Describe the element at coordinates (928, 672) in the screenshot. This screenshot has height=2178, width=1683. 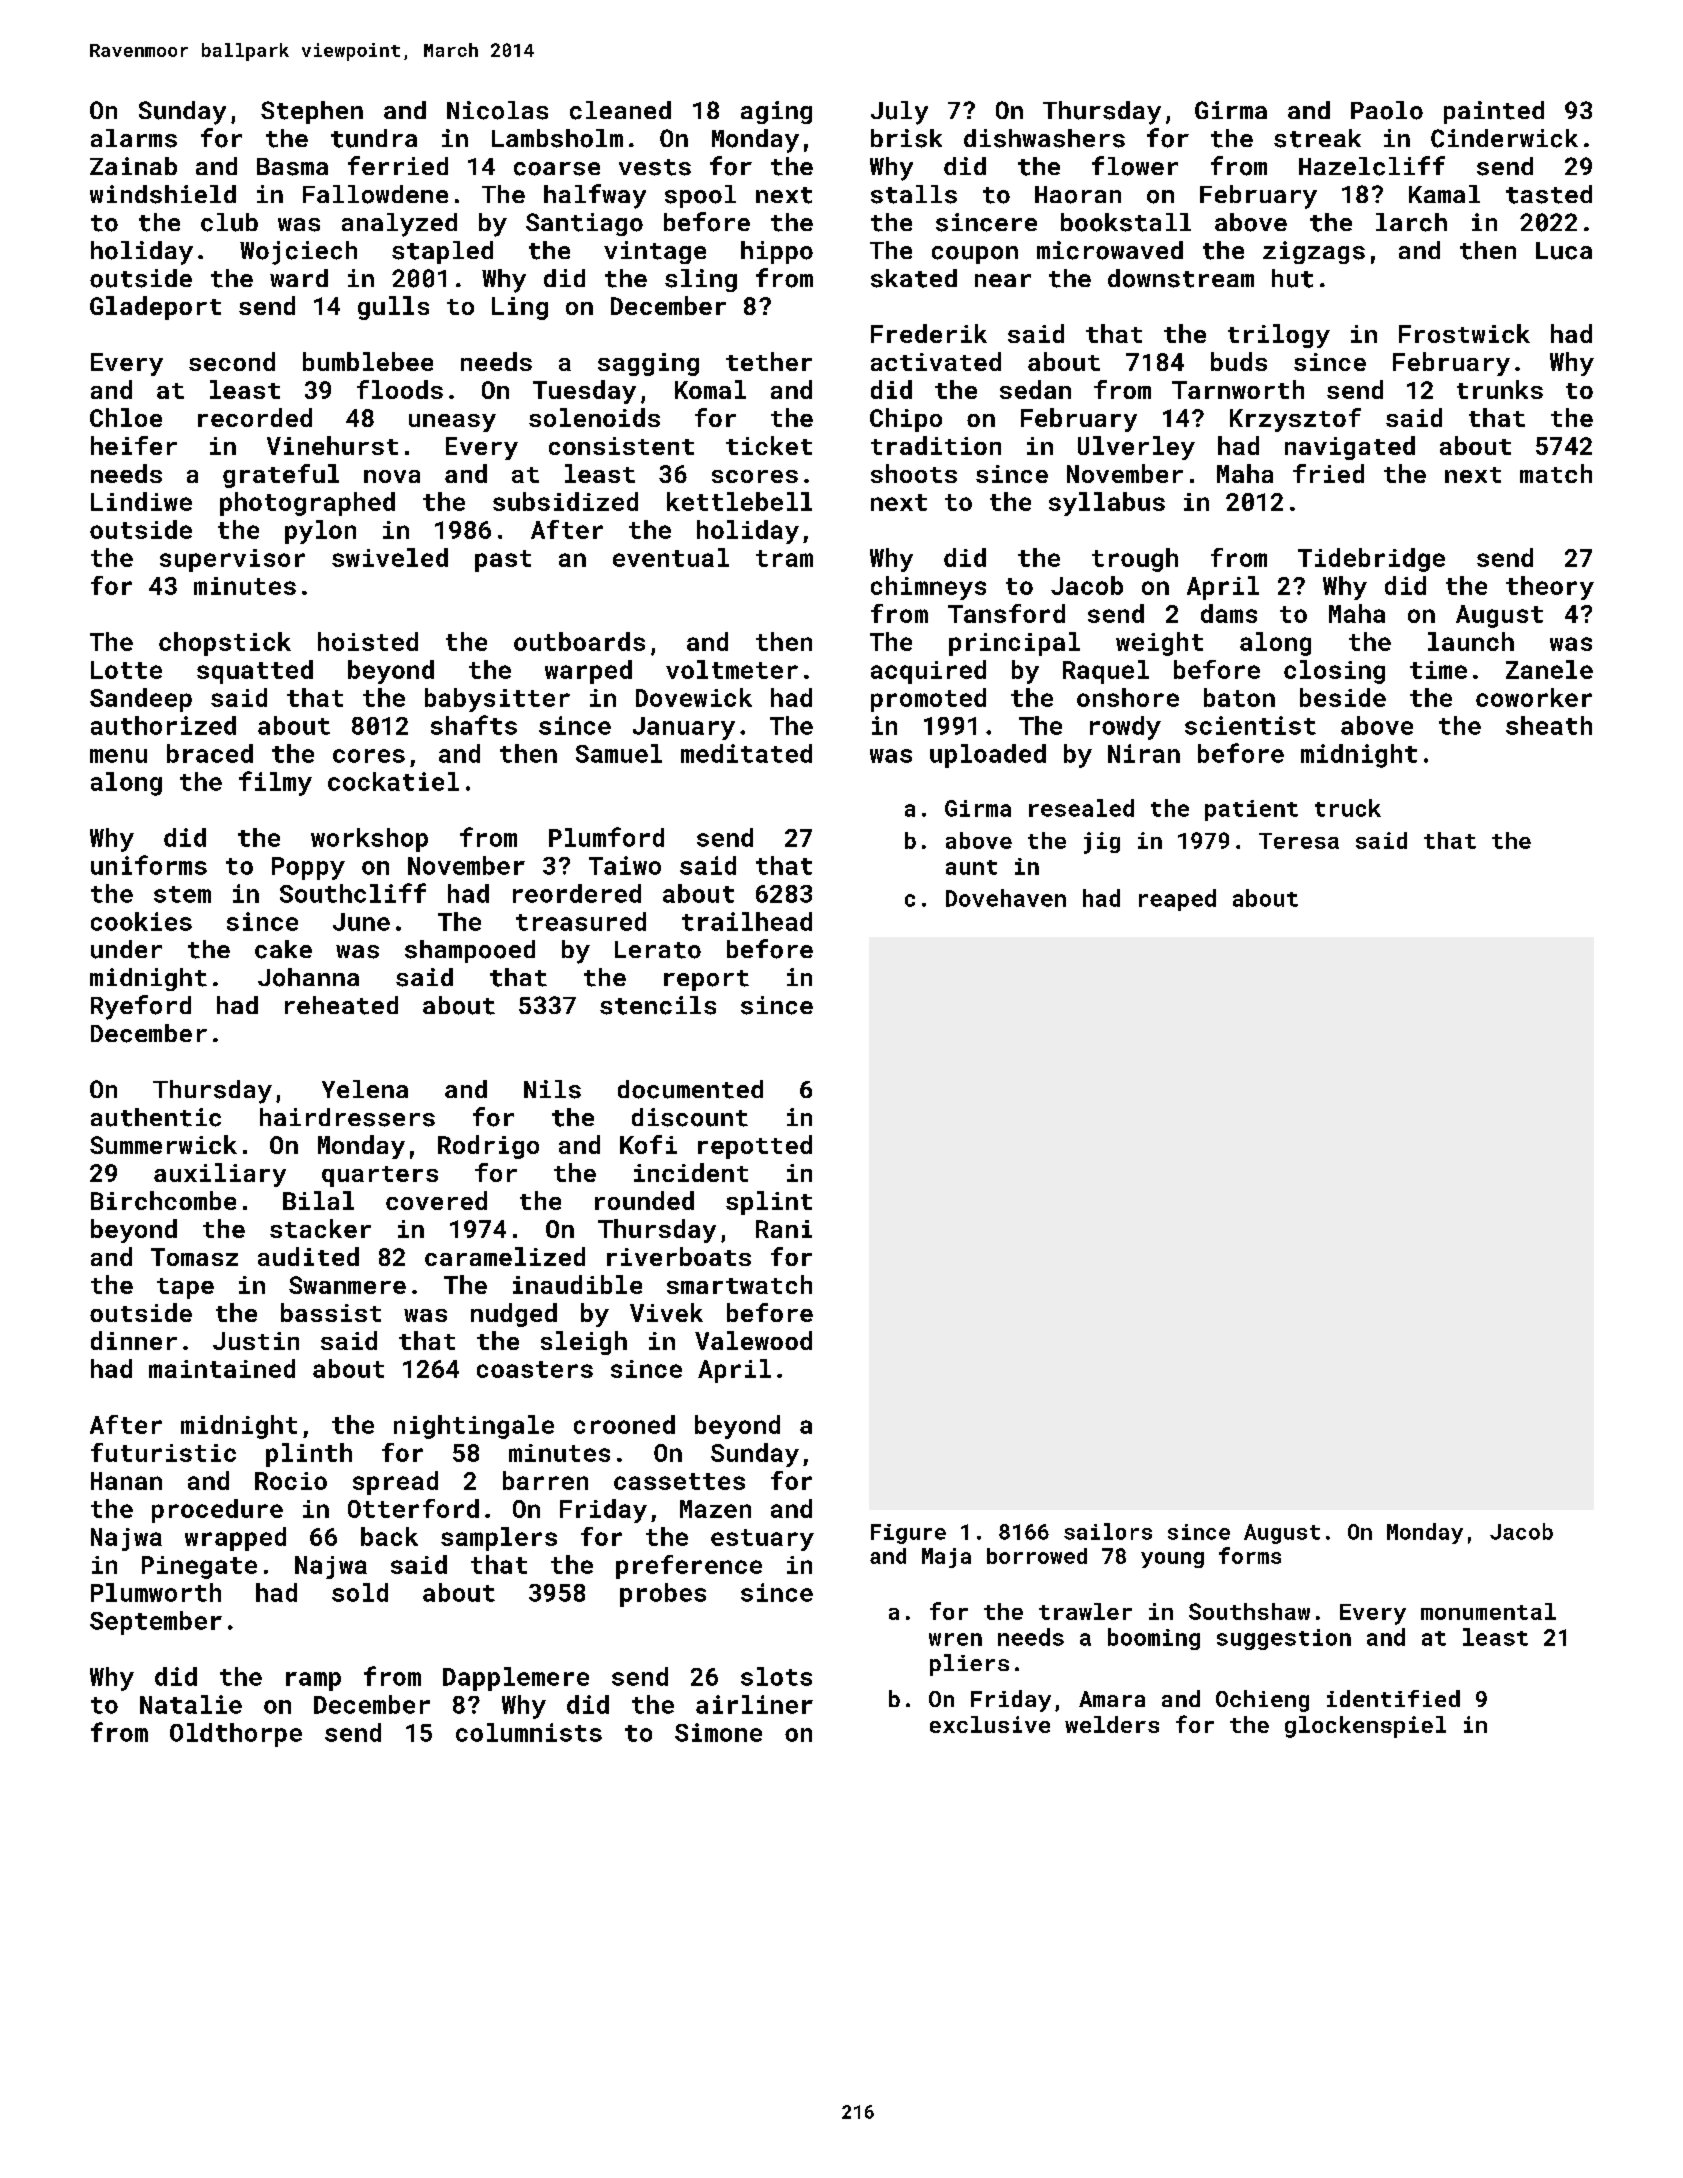
I see `acquired` at that location.
